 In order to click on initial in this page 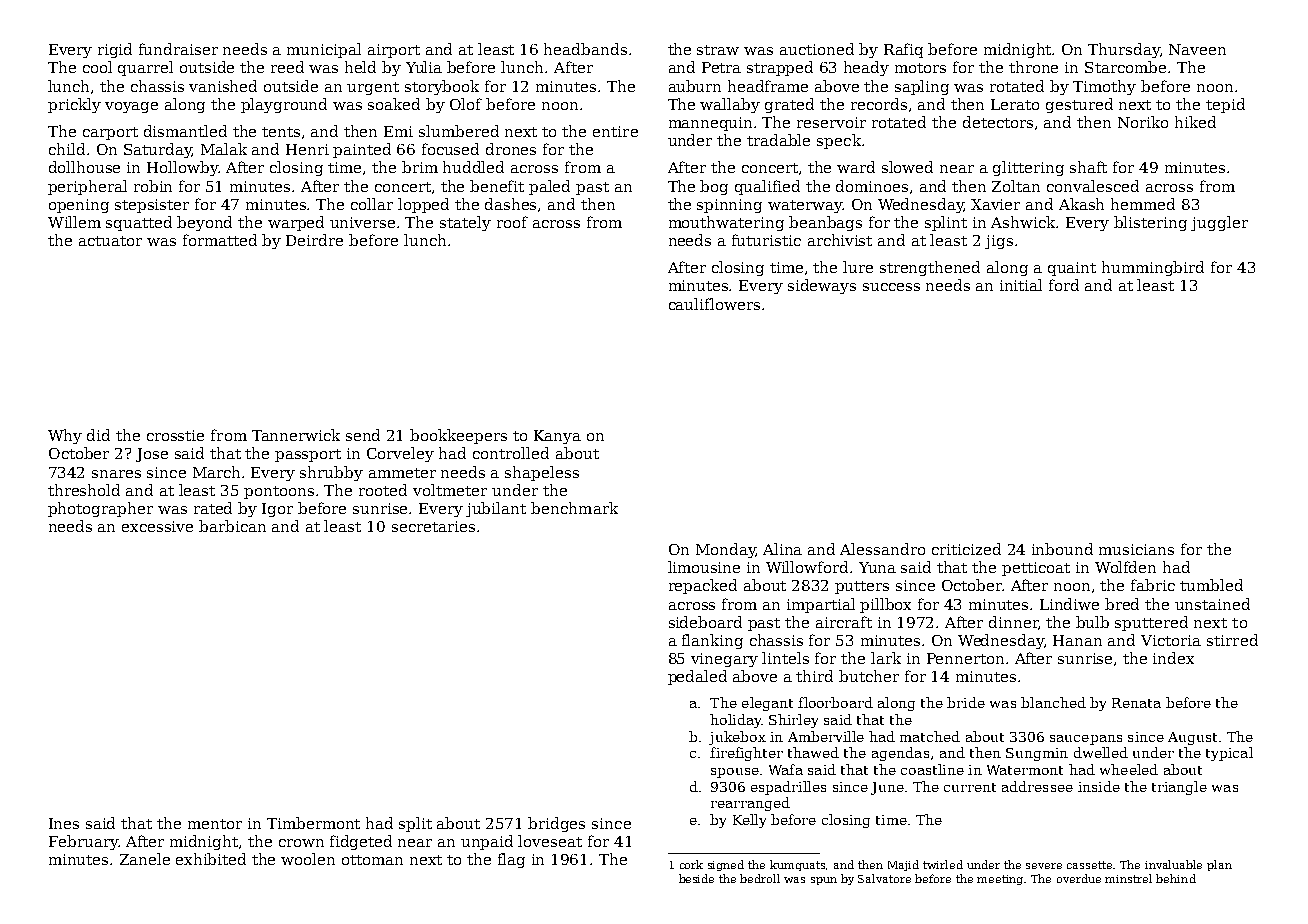, I will do `click(1021, 285)`.
